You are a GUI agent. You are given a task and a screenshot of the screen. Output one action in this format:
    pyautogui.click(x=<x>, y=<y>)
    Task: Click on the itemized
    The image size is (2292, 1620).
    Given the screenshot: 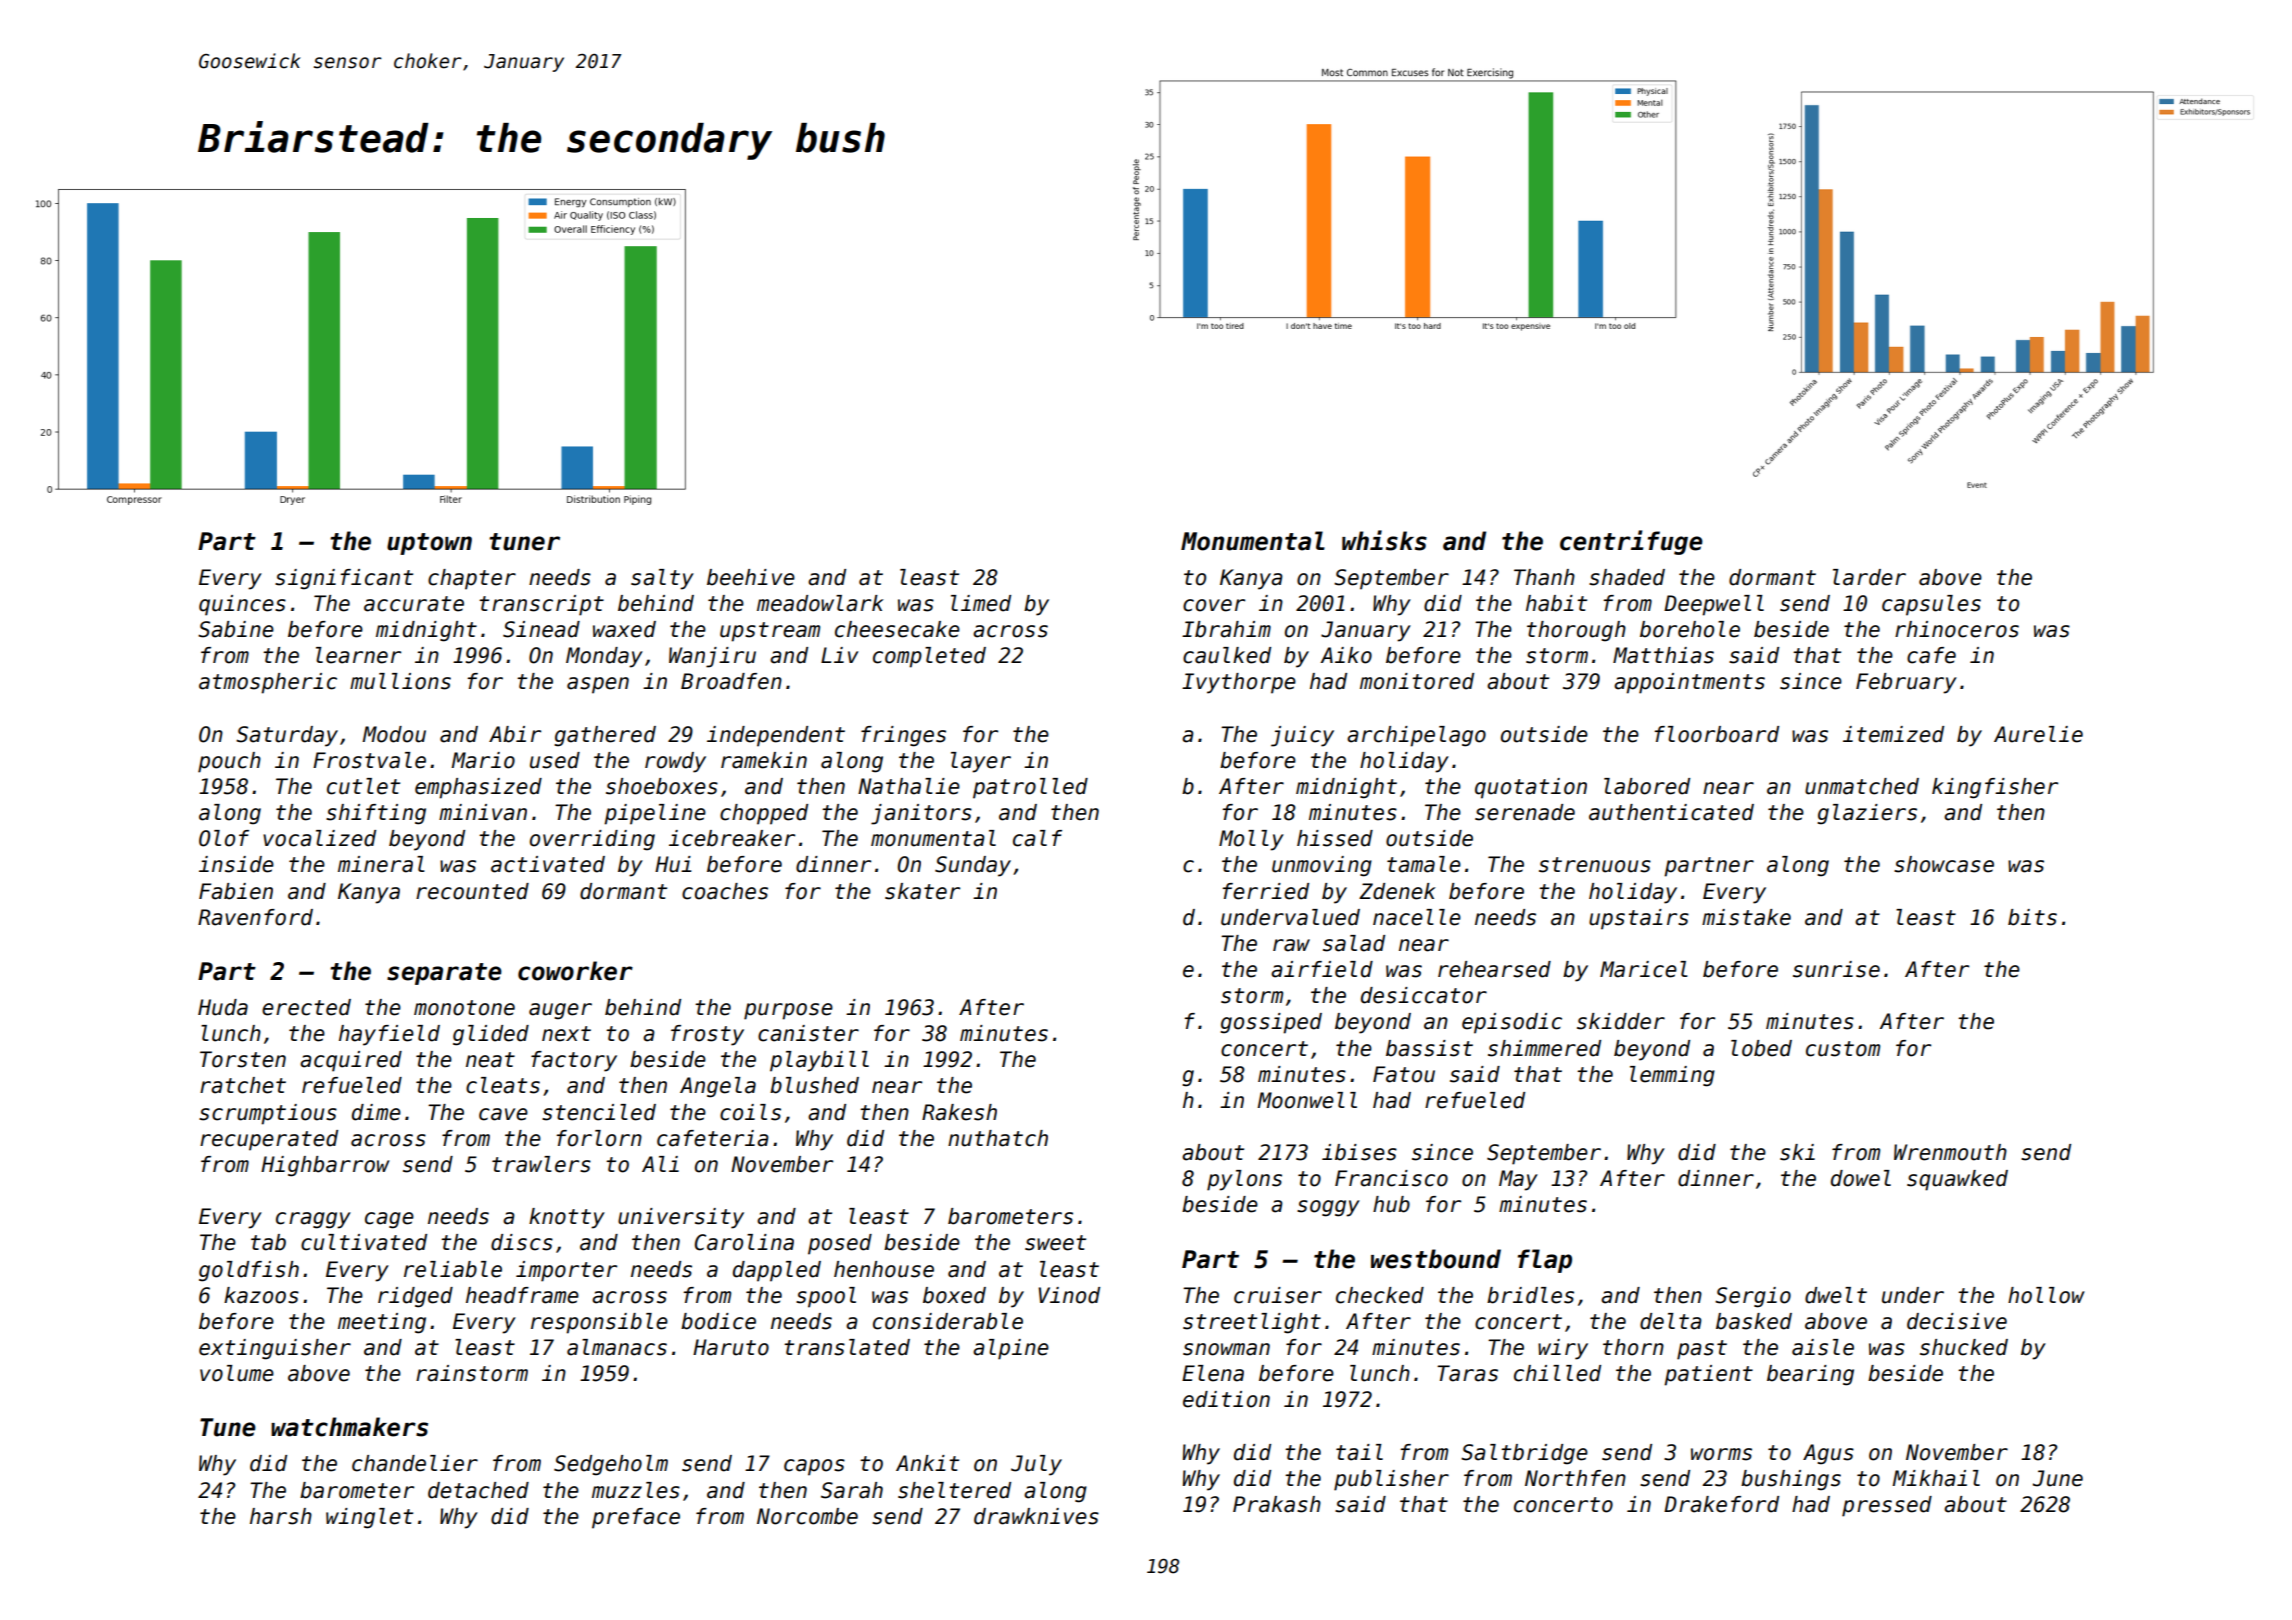 What is the action you would take?
    pyautogui.click(x=1893, y=734)
